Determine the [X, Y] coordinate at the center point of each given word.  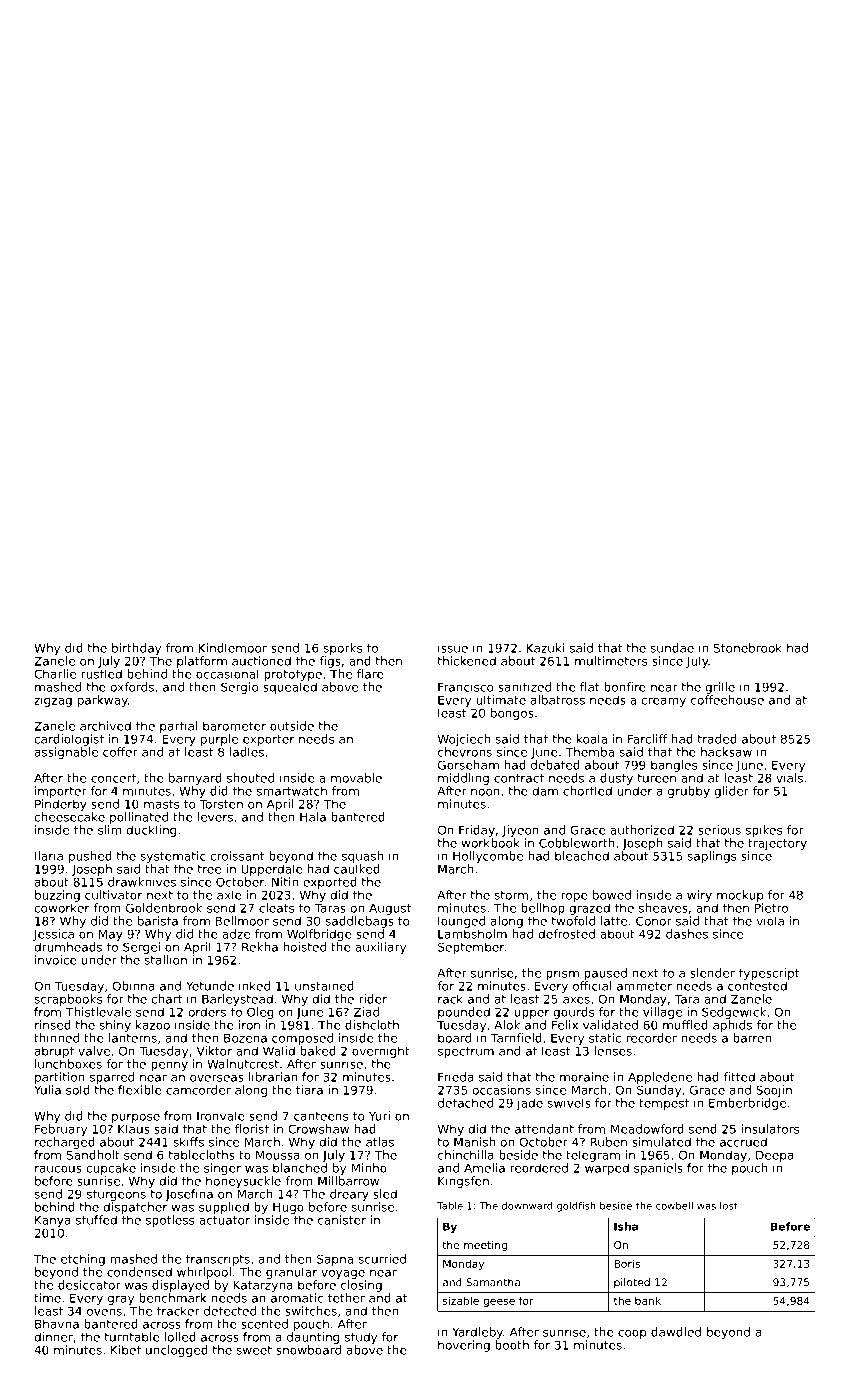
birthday [136, 649]
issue [453, 648]
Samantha [493, 1282]
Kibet [126, 1350]
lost [729, 1206]
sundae [672, 648]
